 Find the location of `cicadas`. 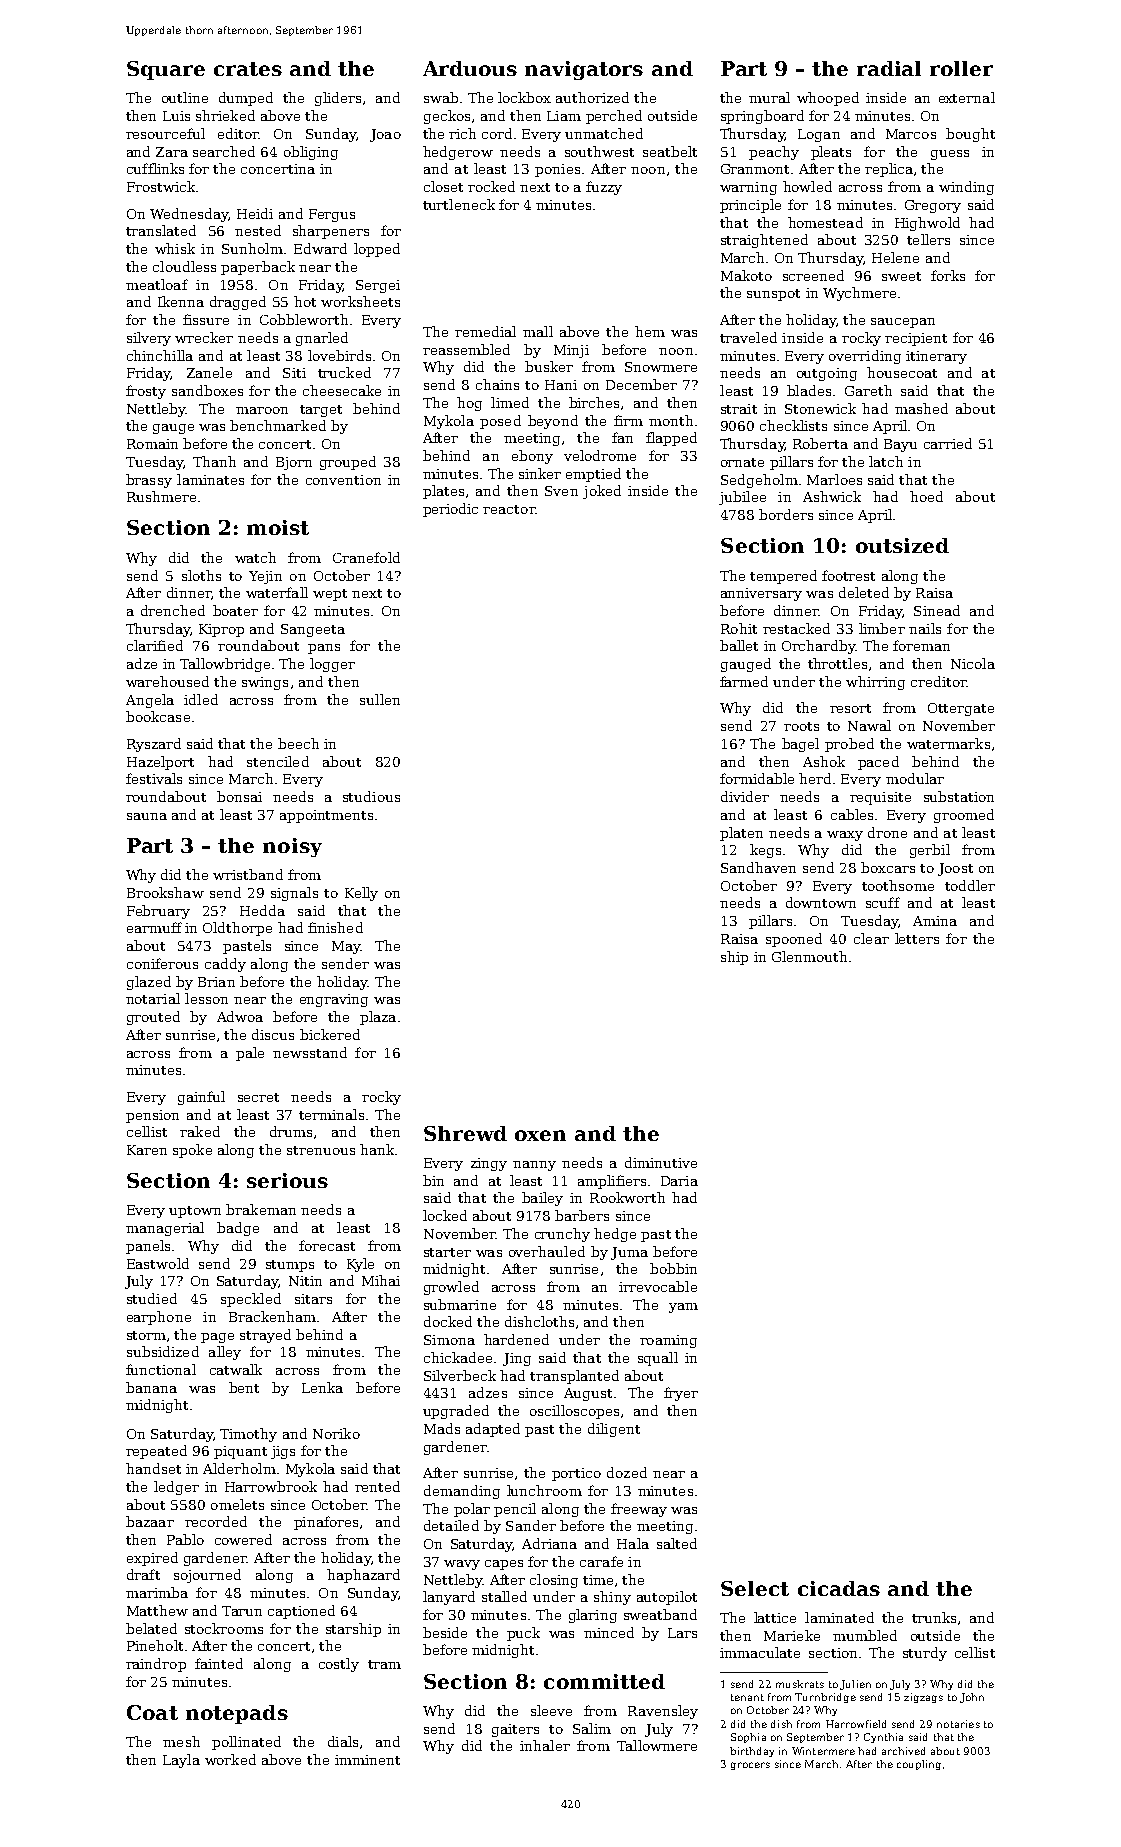

cicadas is located at coordinates (839, 1588).
